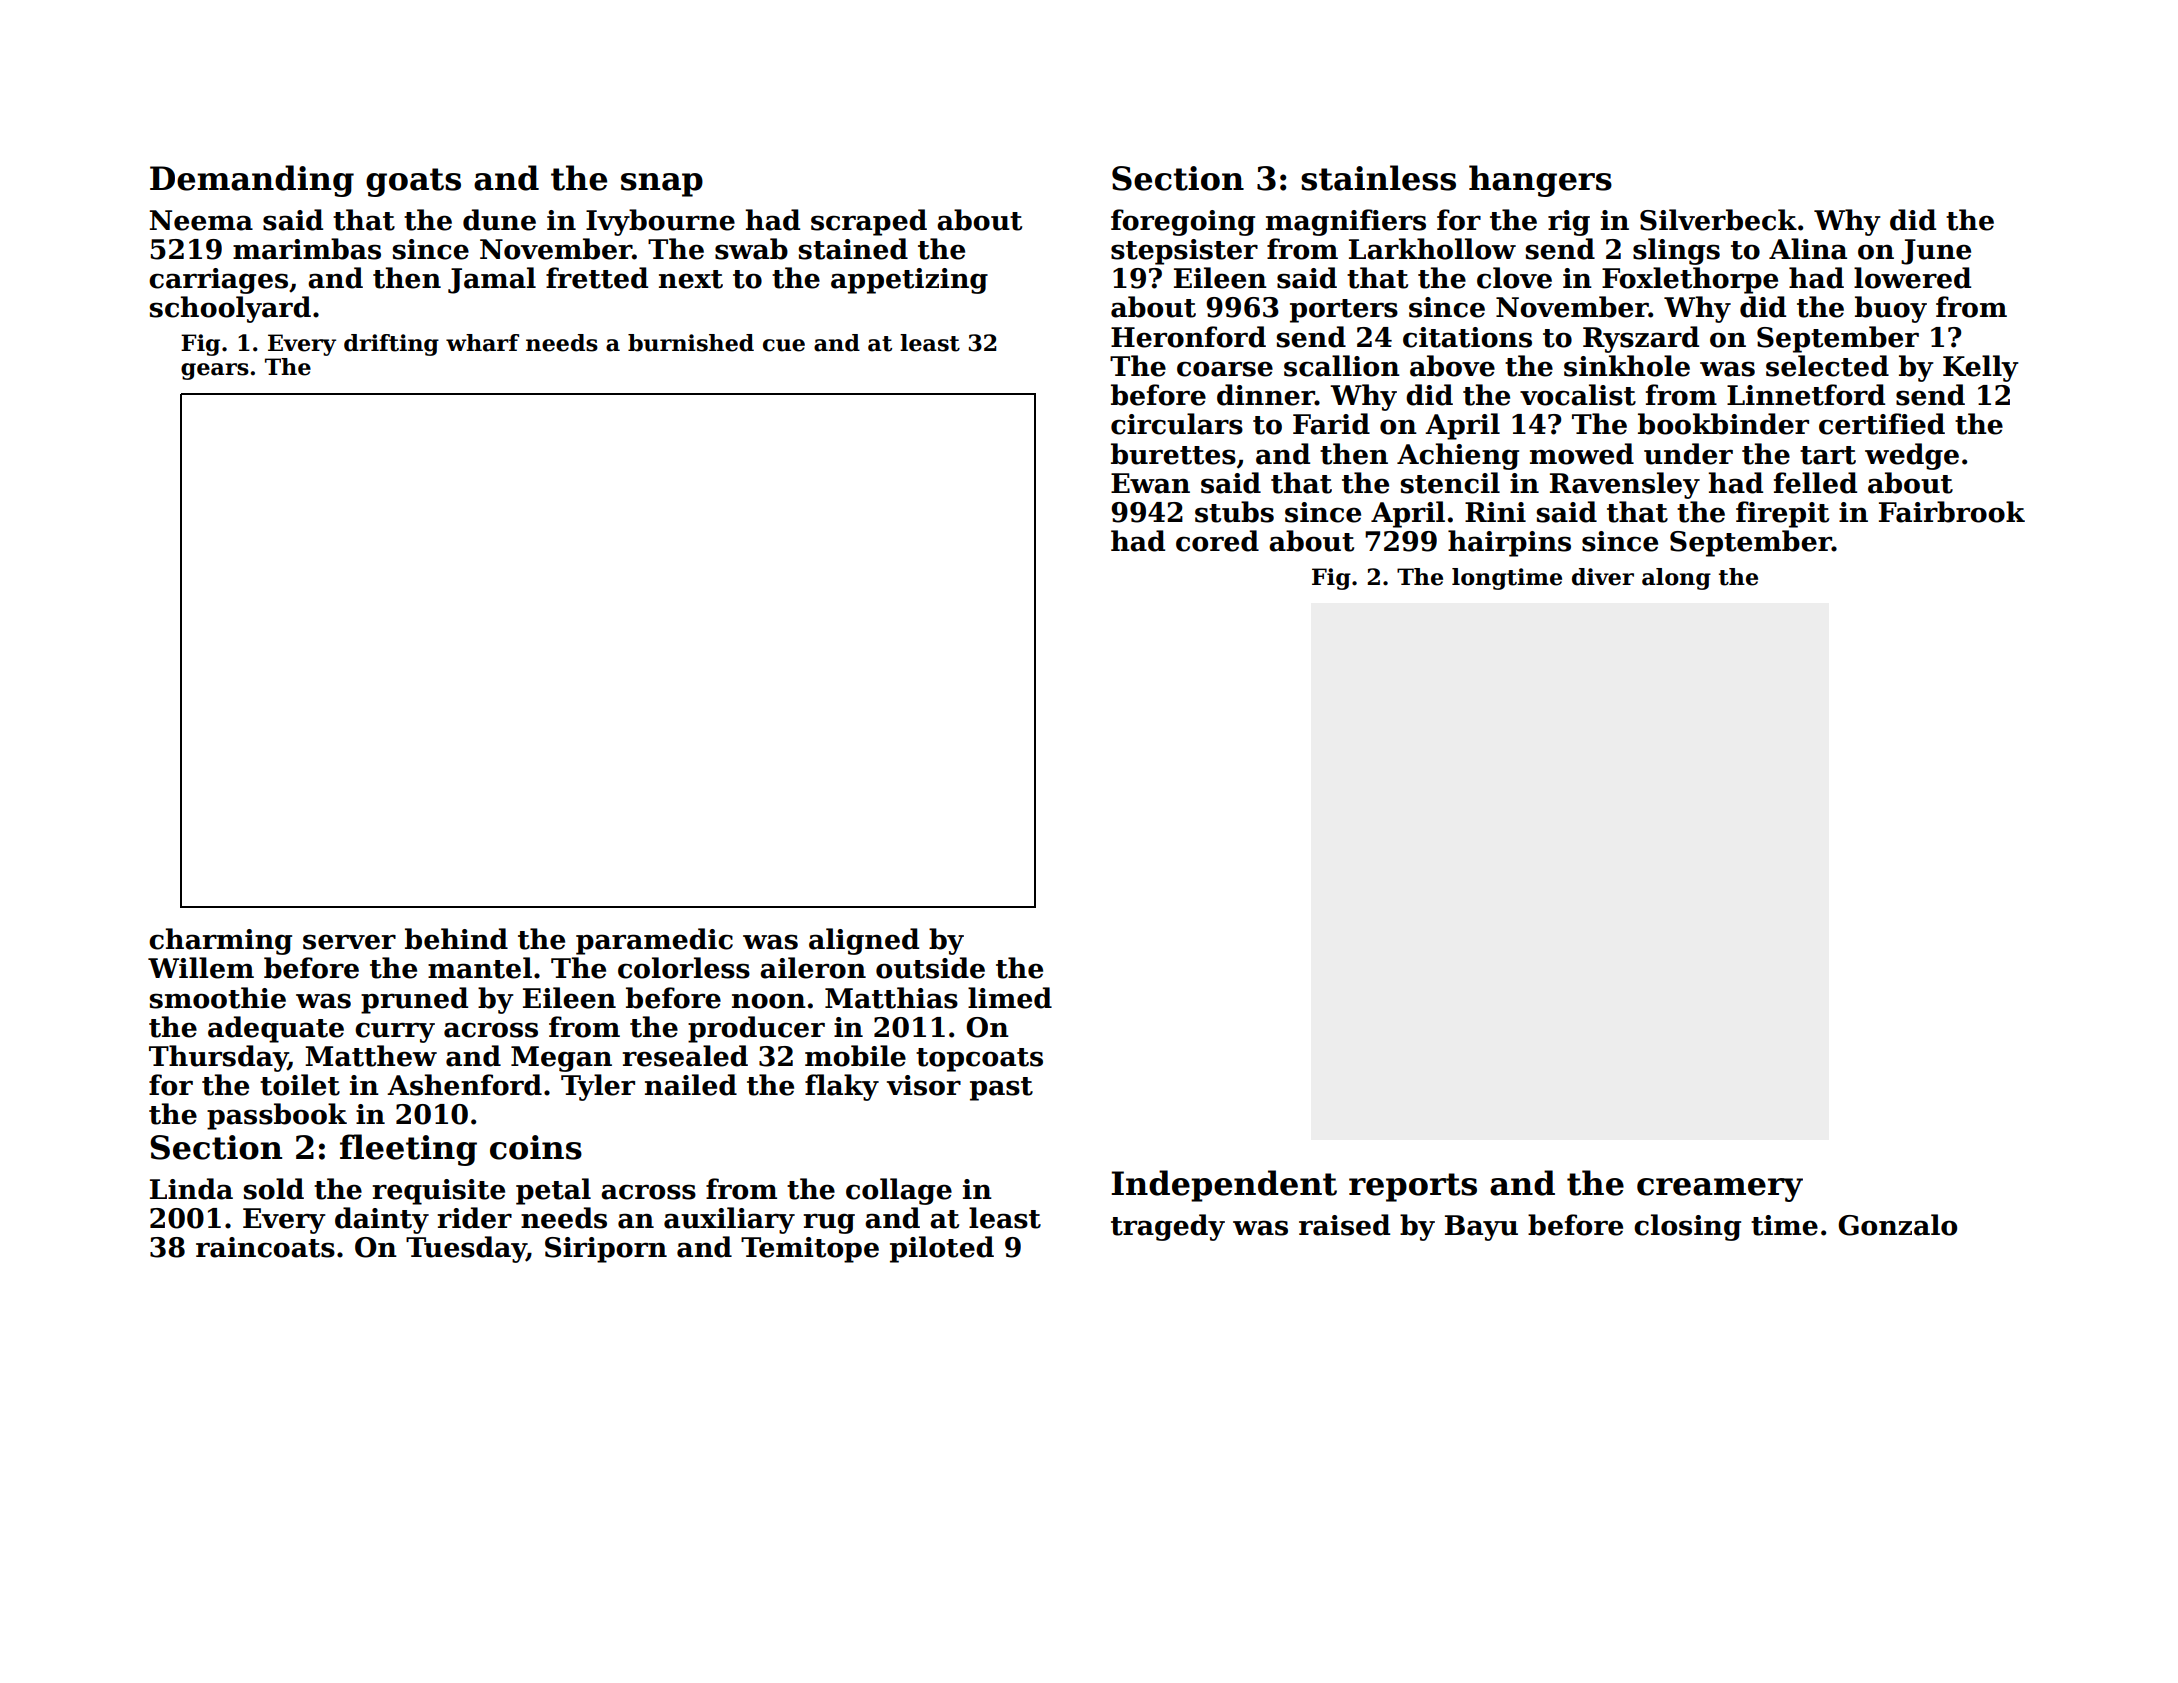 Image resolution: width=2178 pixels, height=1683 pixels. Describe the element at coordinates (456, 939) in the screenshot. I see `behind` at that location.
